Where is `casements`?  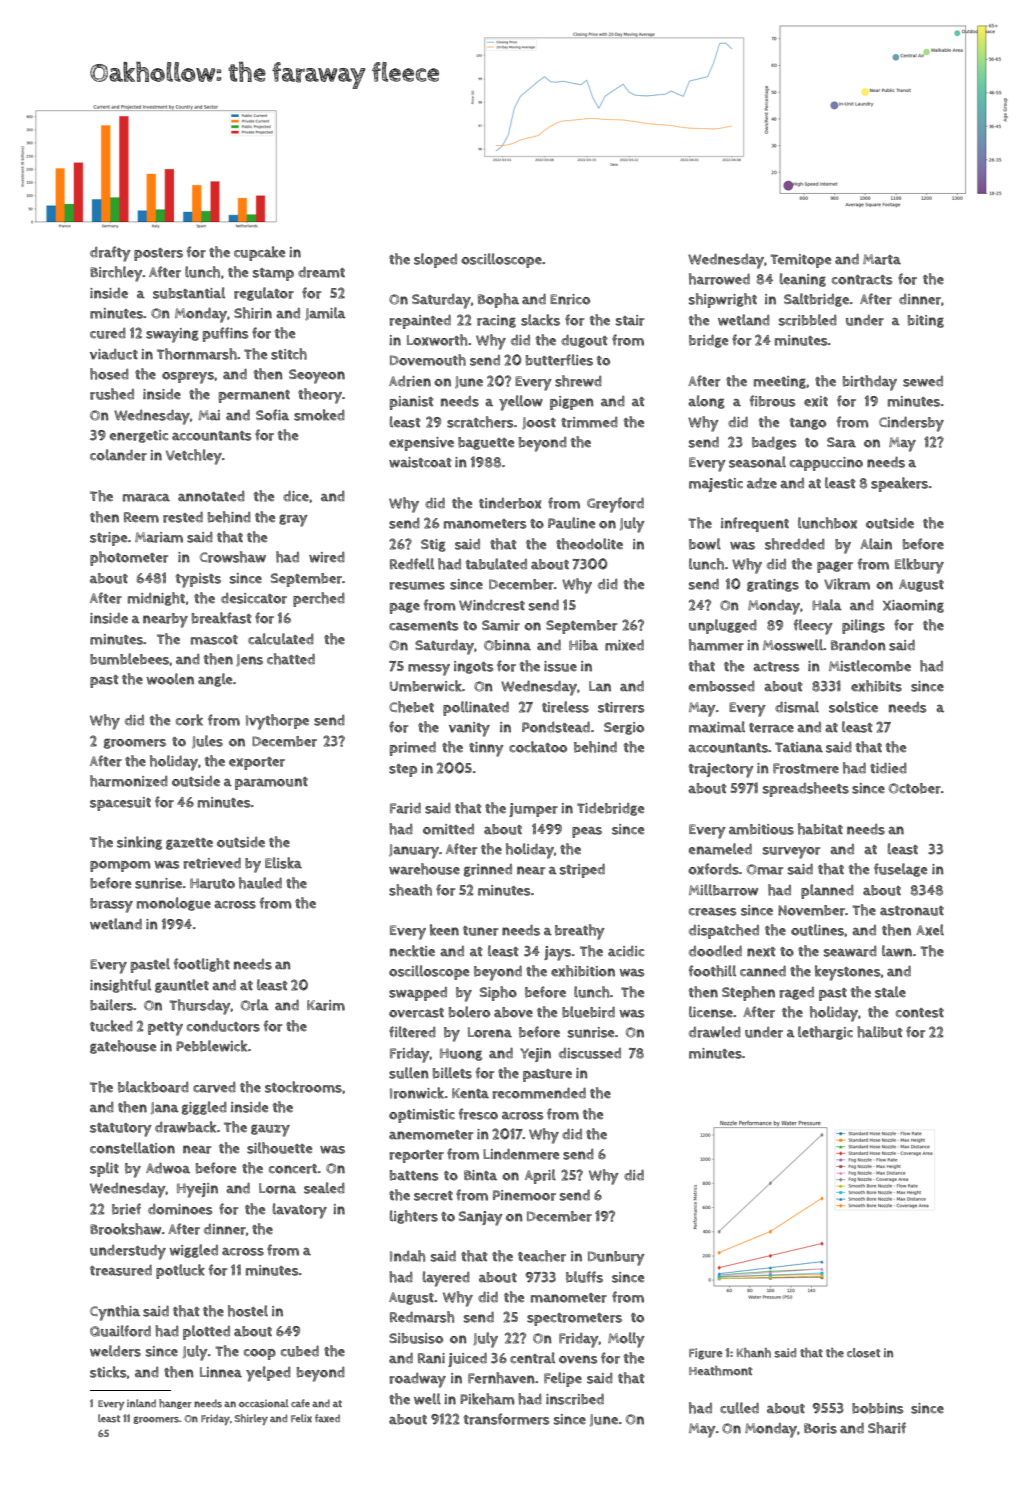
casements is located at coordinates (423, 626).
